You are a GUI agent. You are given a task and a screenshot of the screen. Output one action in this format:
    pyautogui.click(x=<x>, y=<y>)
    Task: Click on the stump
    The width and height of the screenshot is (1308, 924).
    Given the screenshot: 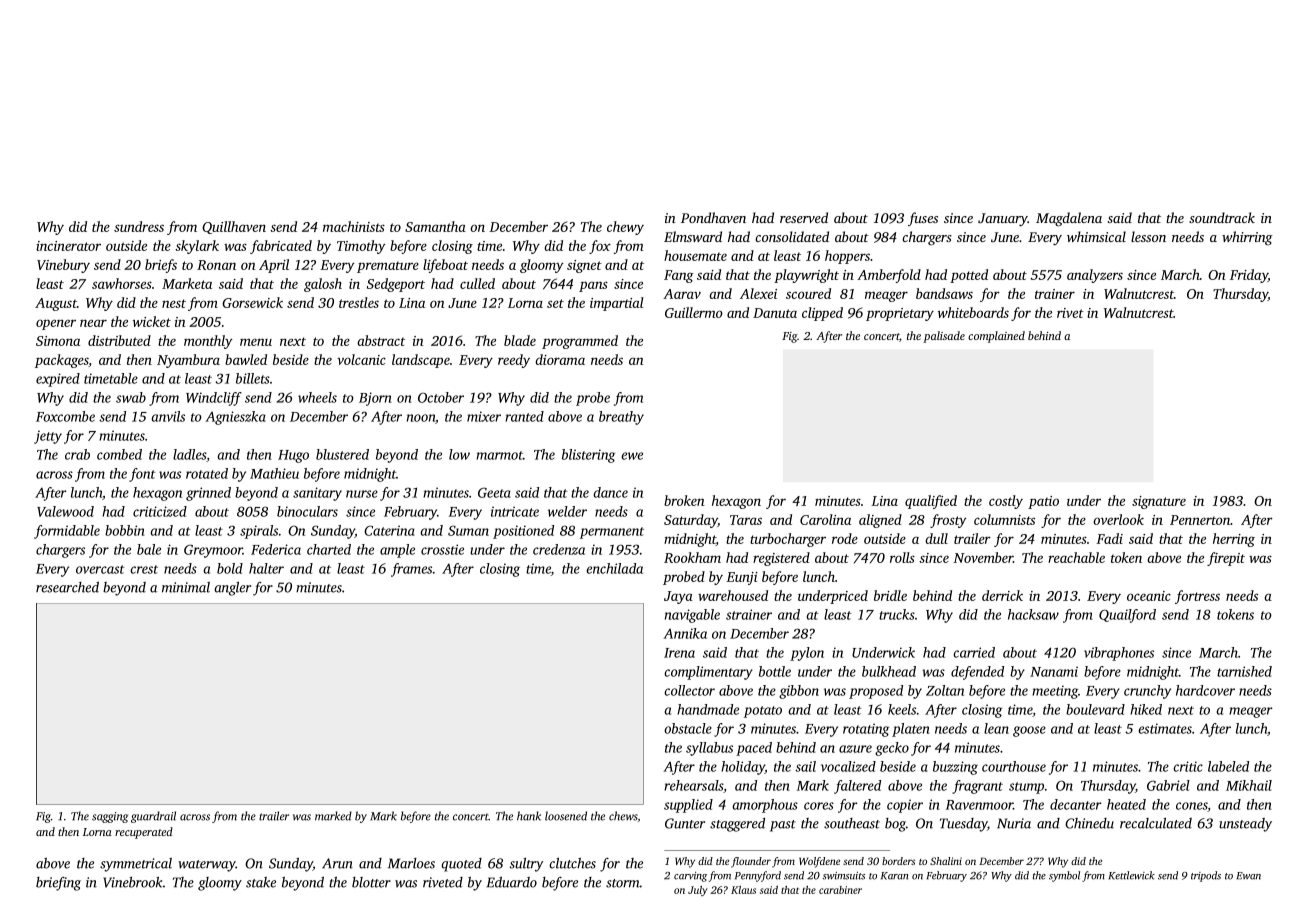 What is the action you would take?
    pyautogui.click(x=1026, y=788)
